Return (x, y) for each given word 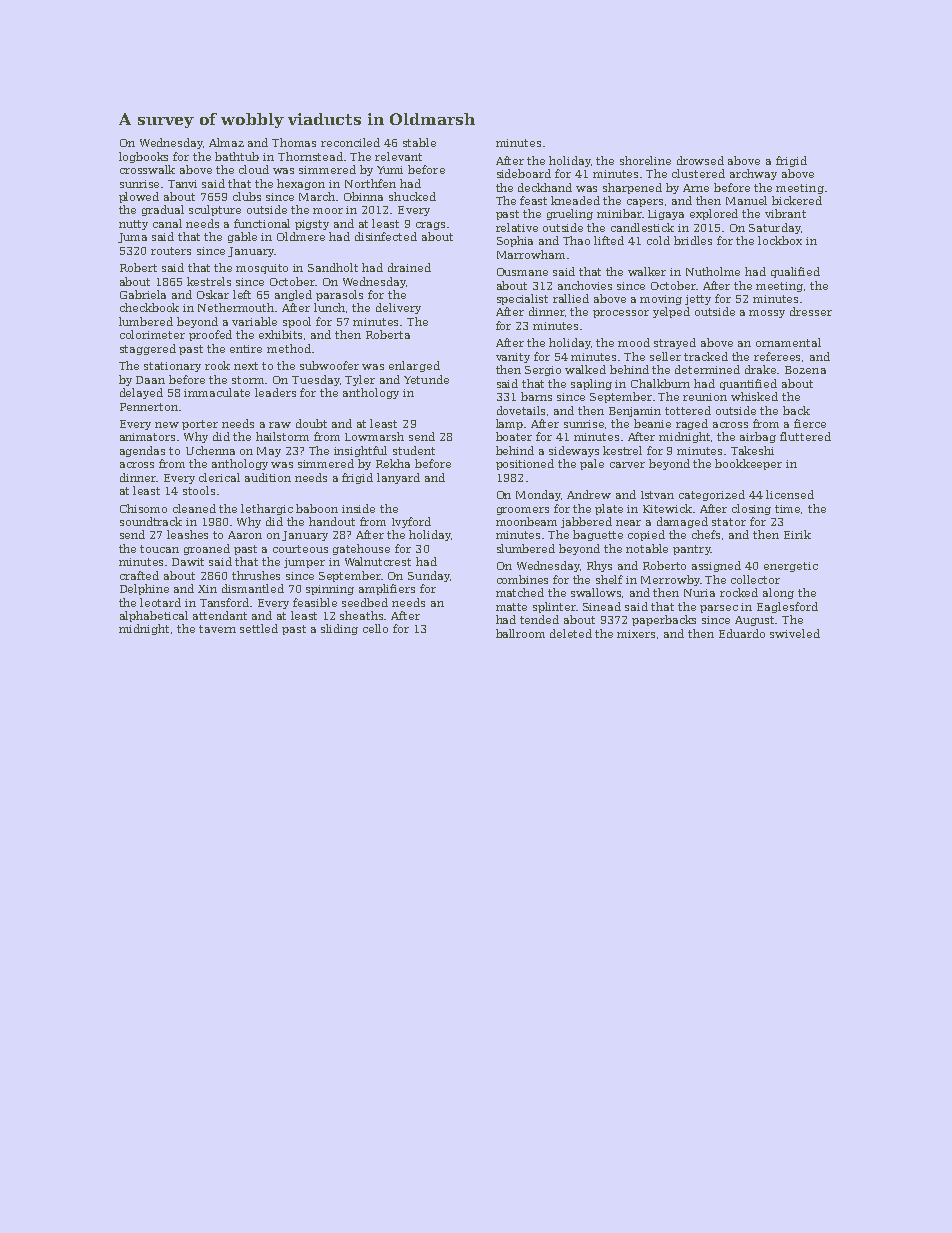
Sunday (429, 576)
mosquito (262, 269)
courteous (300, 549)
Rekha (393, 463)
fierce (810, 423)
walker (647, 271)
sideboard (524, 173)
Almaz (226, 142)
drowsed (700, 160)
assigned (716, 566)
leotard (160, 602)
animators (147, 437)
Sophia (515, 241)
